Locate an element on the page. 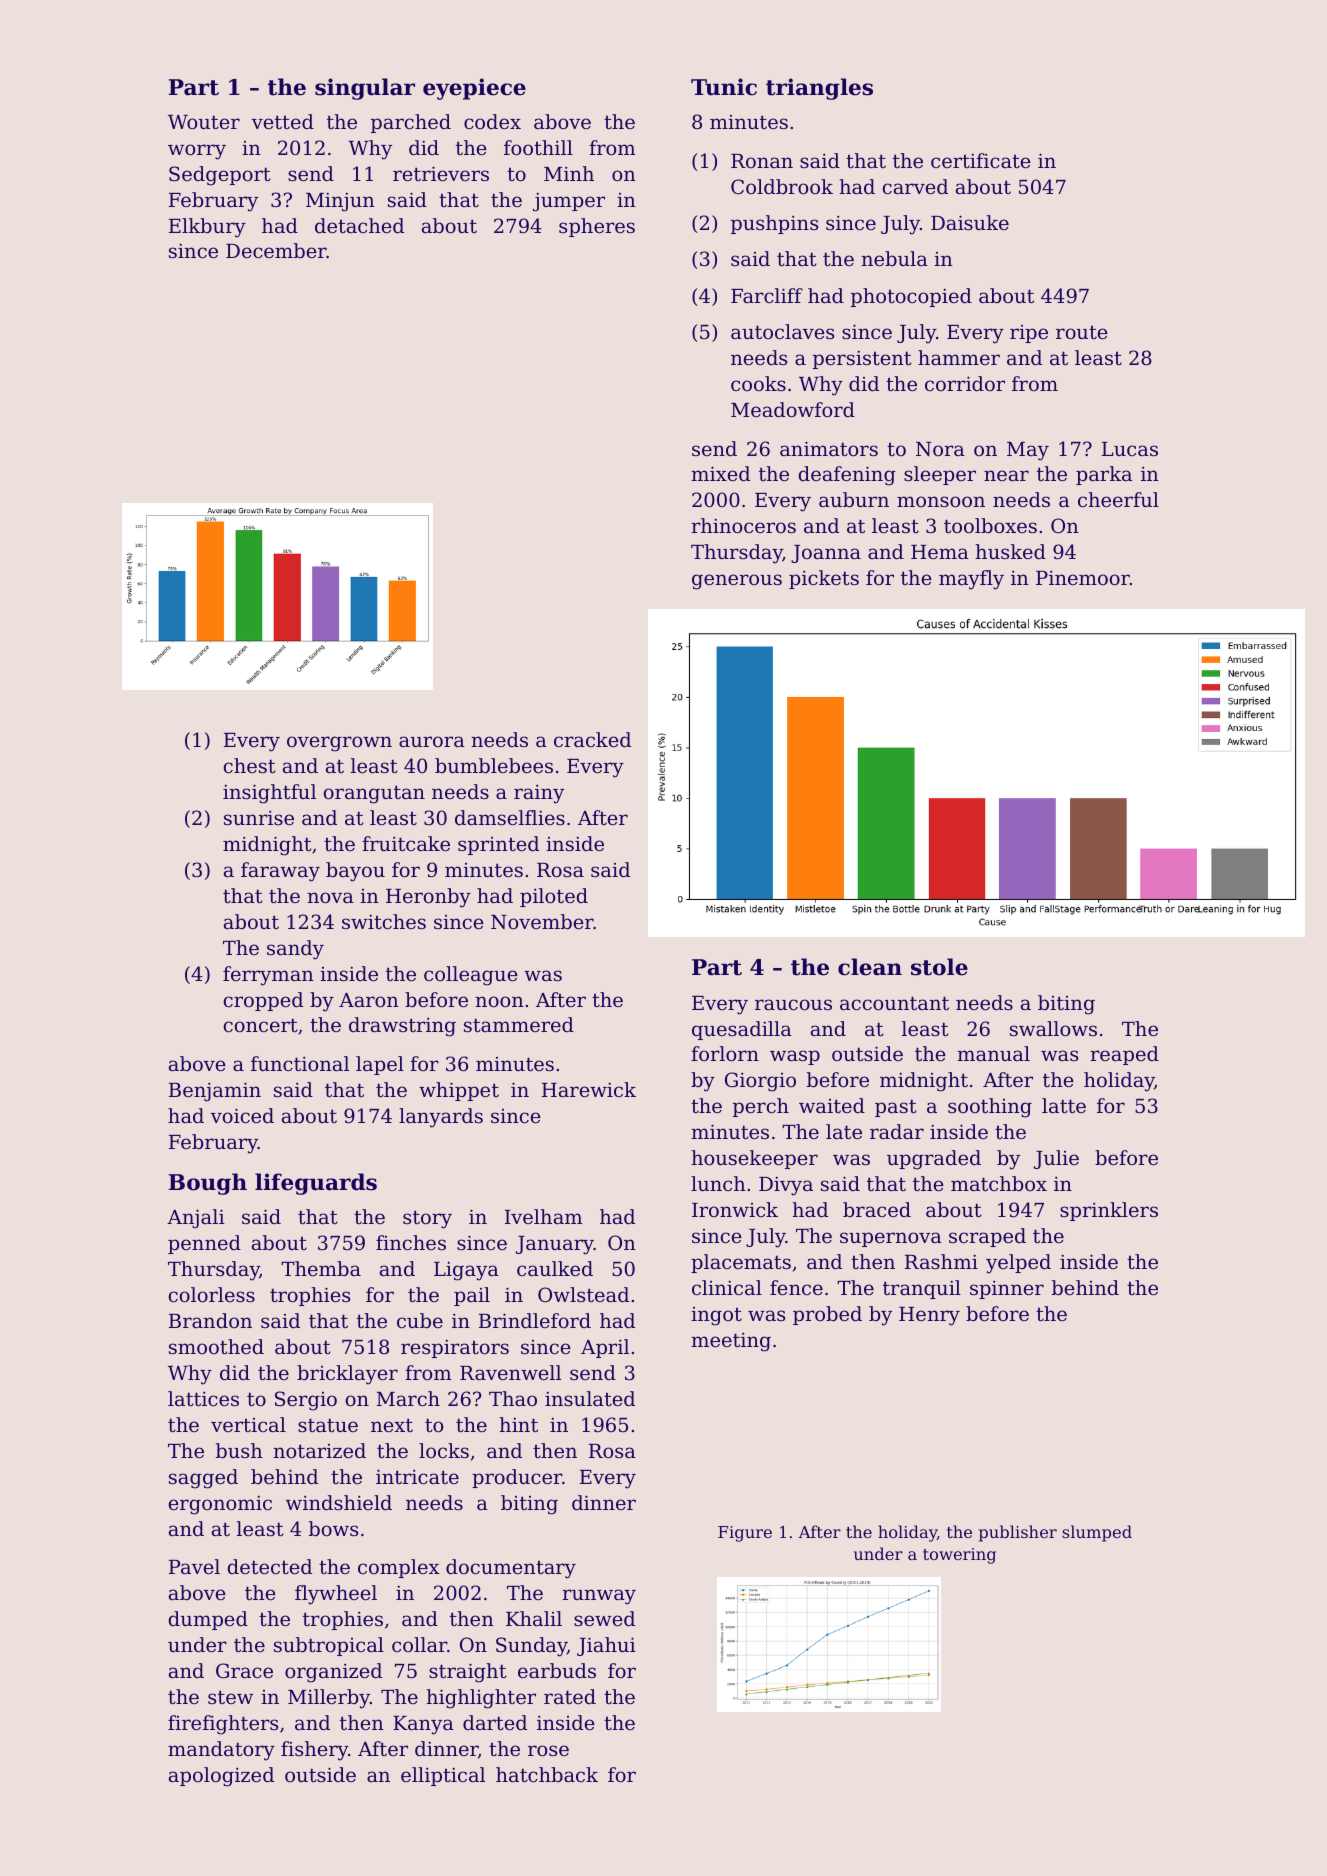 The height and width of the page is (1876, 1327). Jiahui is located at coordinates (606, 1646).
